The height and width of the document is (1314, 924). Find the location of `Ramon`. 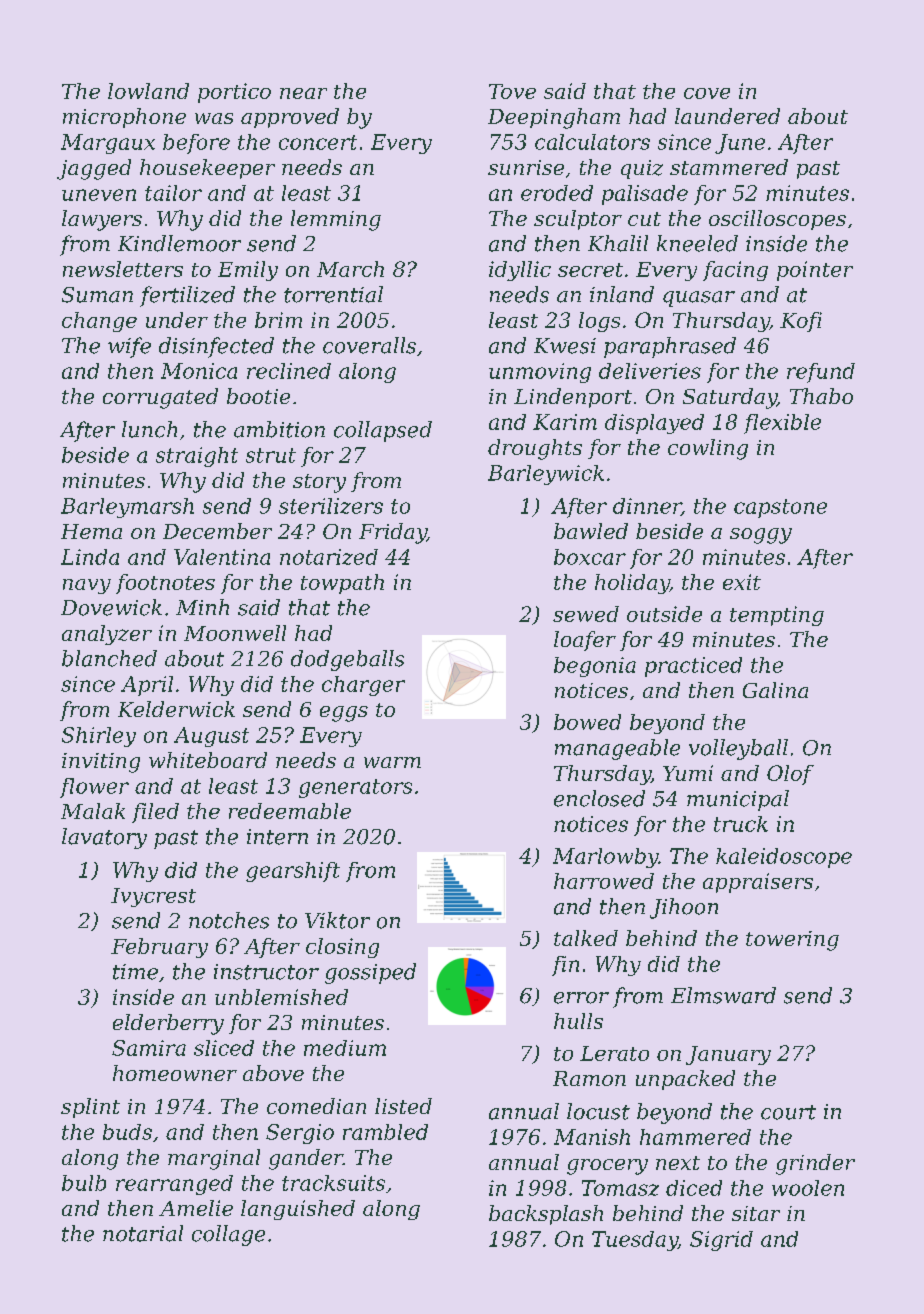

Ramon is located at coordinates (589, 1078).
